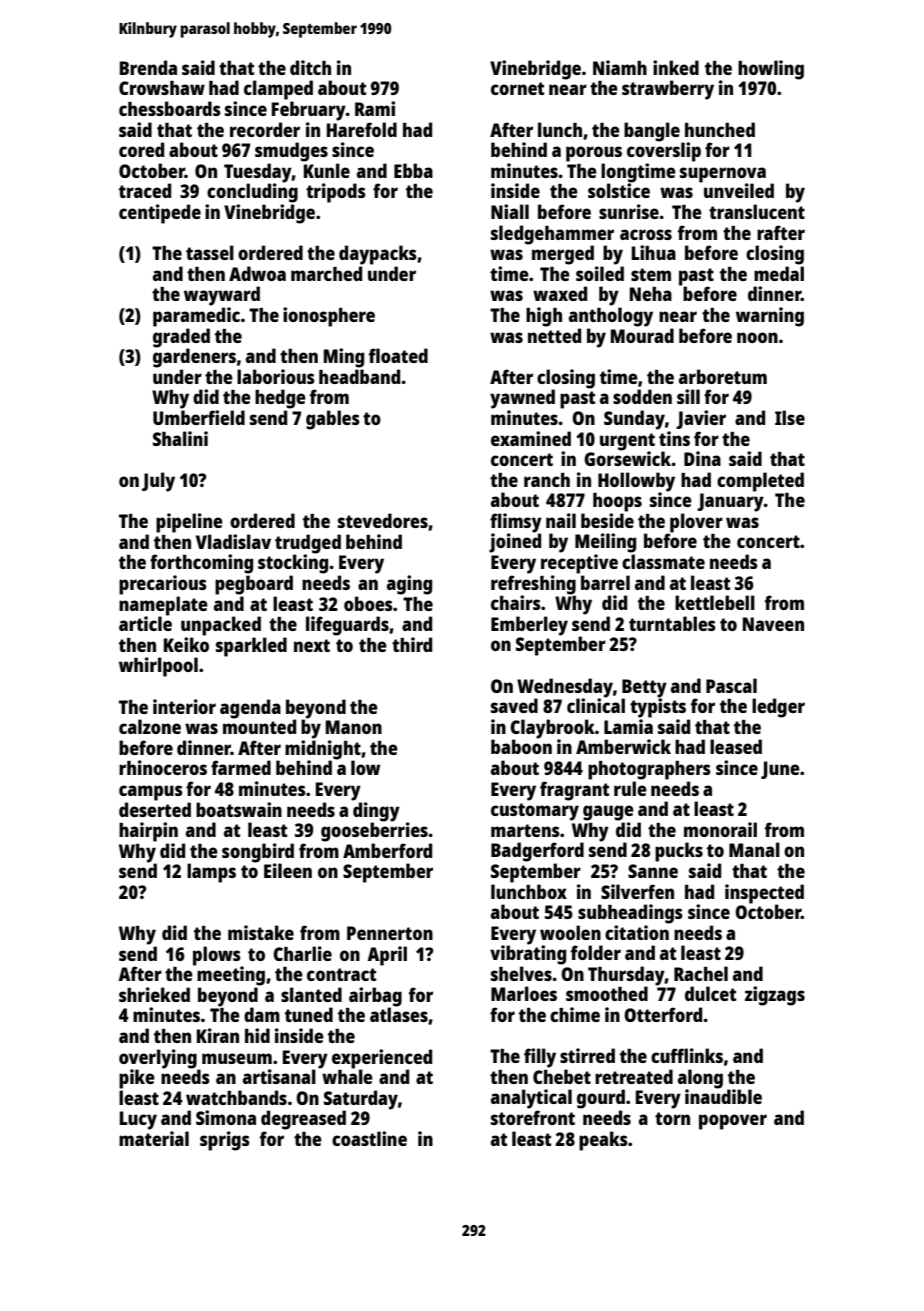 This image has height=1311, width=924. Describe the element at coordinates (535, 812) in the image. I see `customary` at that location.
